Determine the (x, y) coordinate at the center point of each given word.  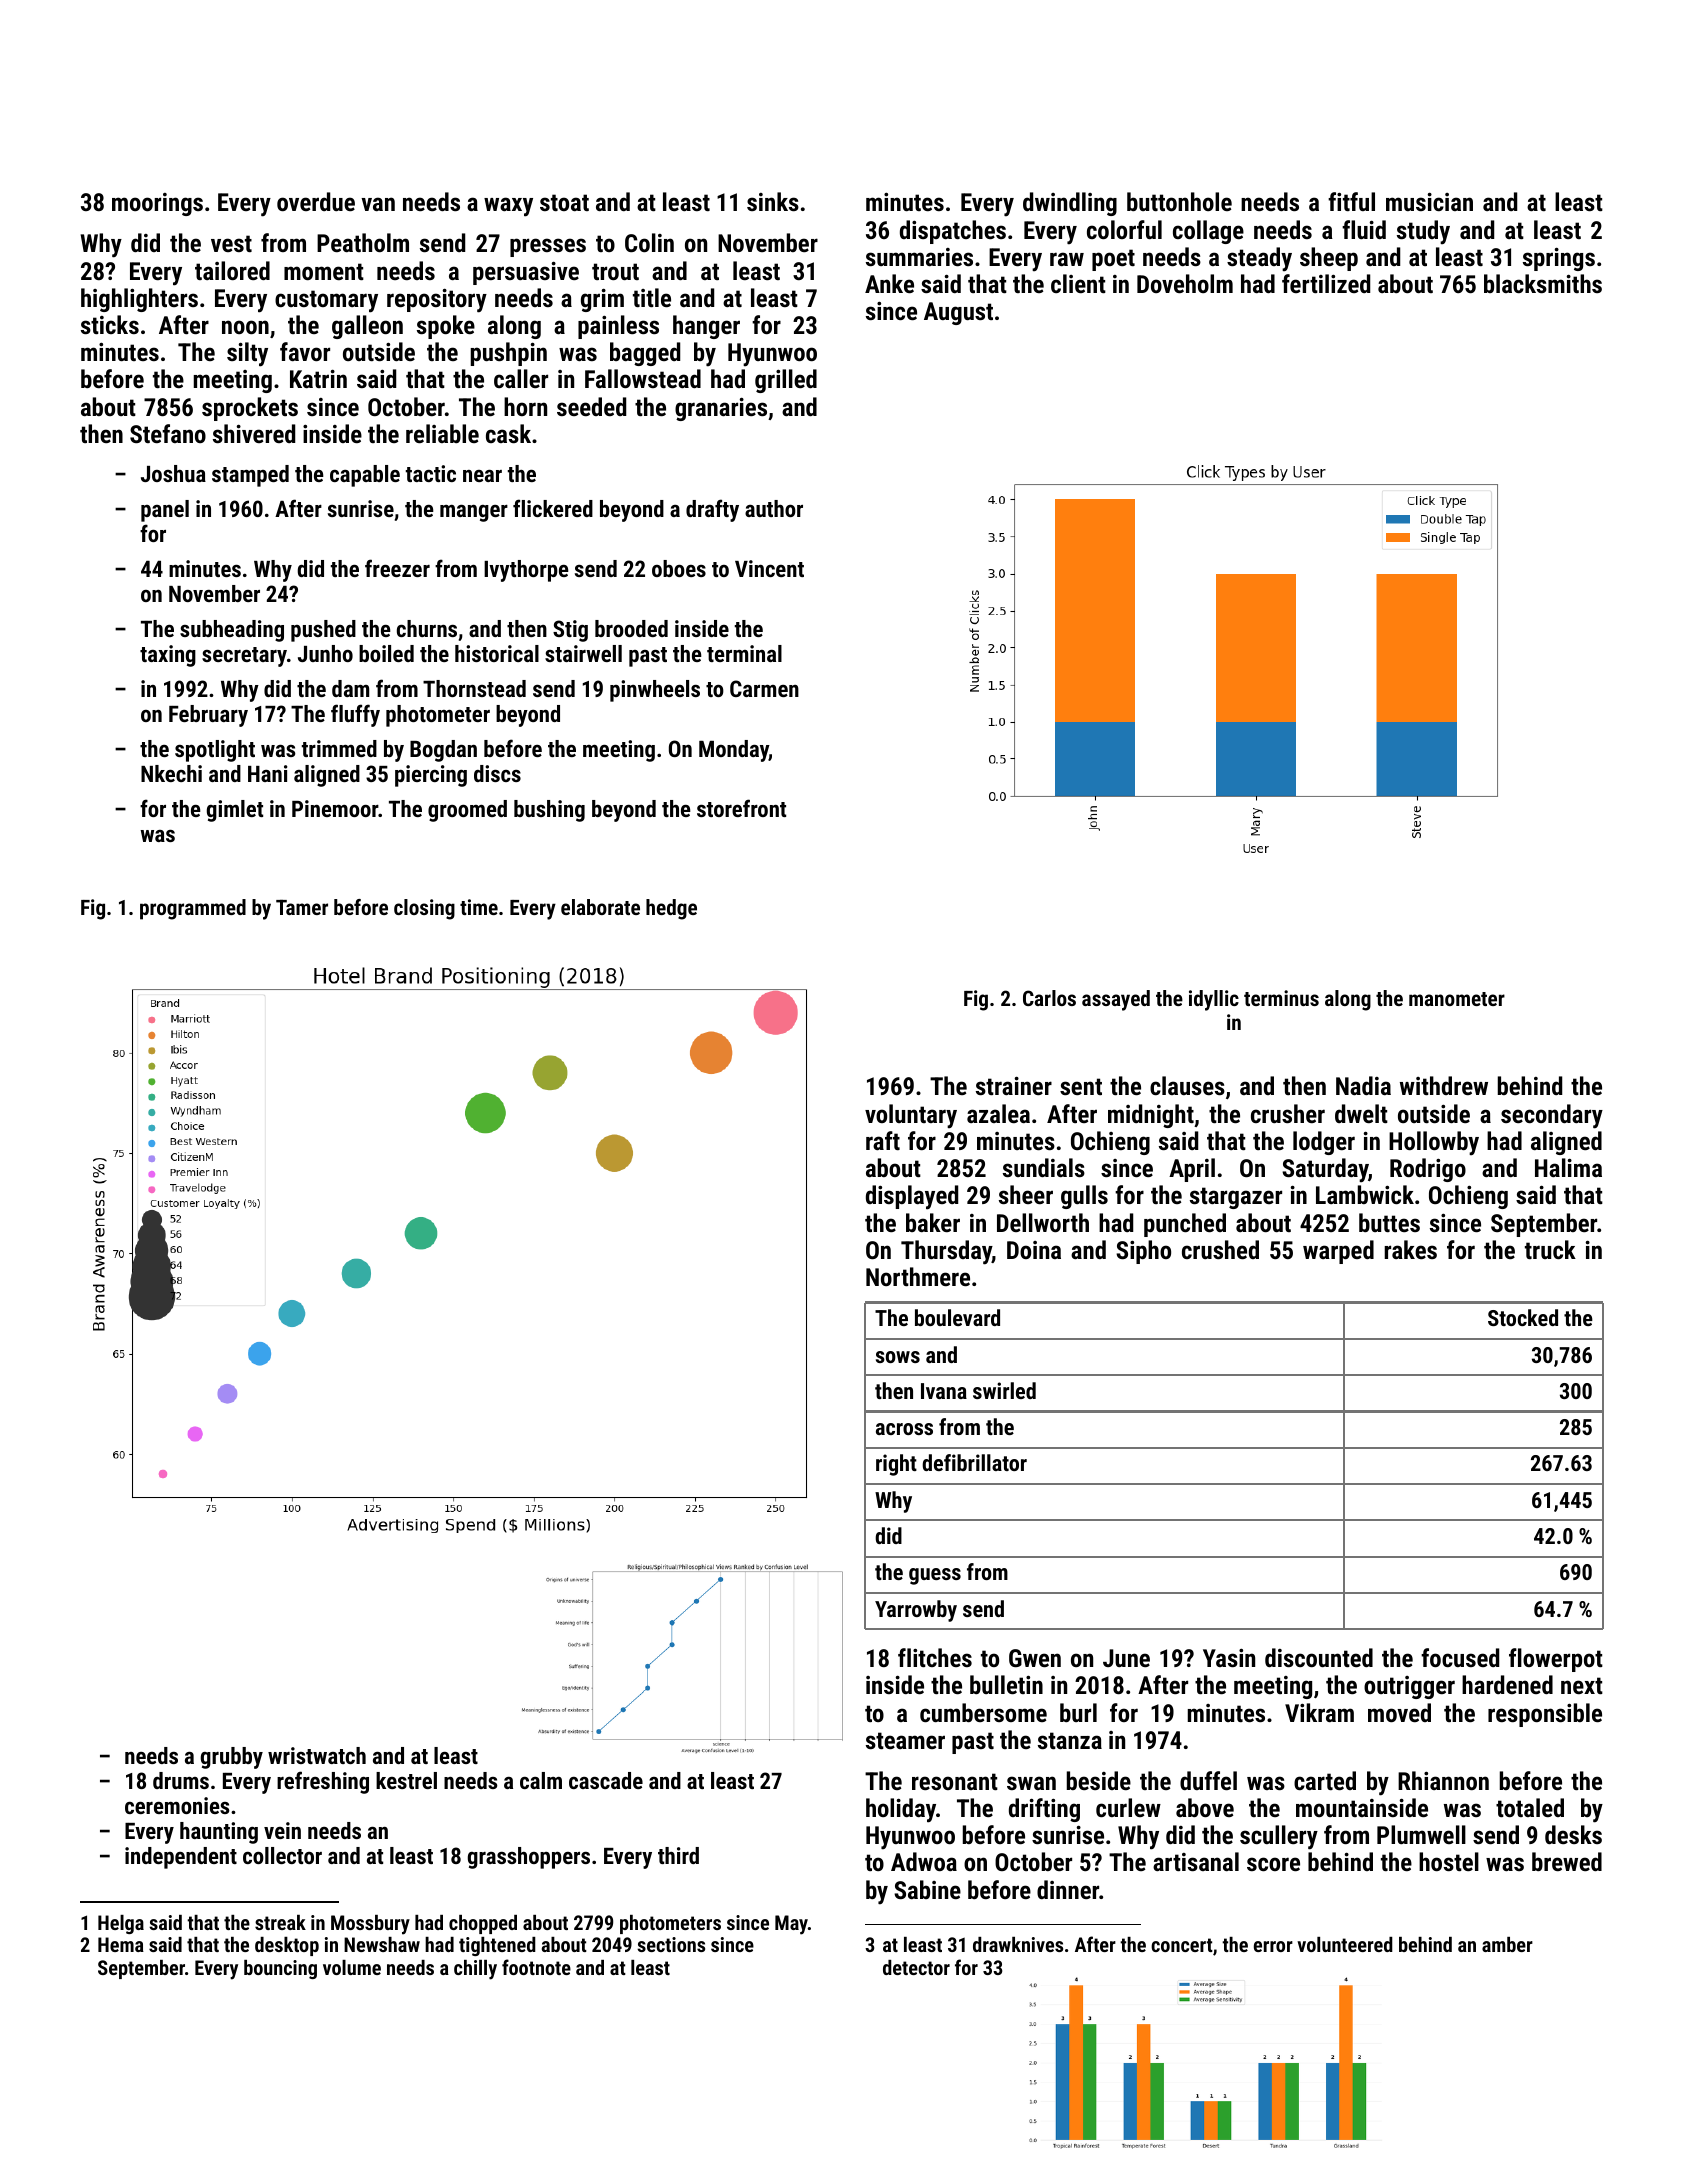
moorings (157, 204)
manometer (1457, 999)
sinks (773, 201)
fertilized (1326, 283)
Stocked (1523, 1317)
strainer (1014, 1086)
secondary (1552, 1116)
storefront (741, 808)
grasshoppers (529, 1858)
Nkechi (171, 773)
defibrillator (974, 1462)
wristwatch (317, 1755)
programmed (193, 909)
